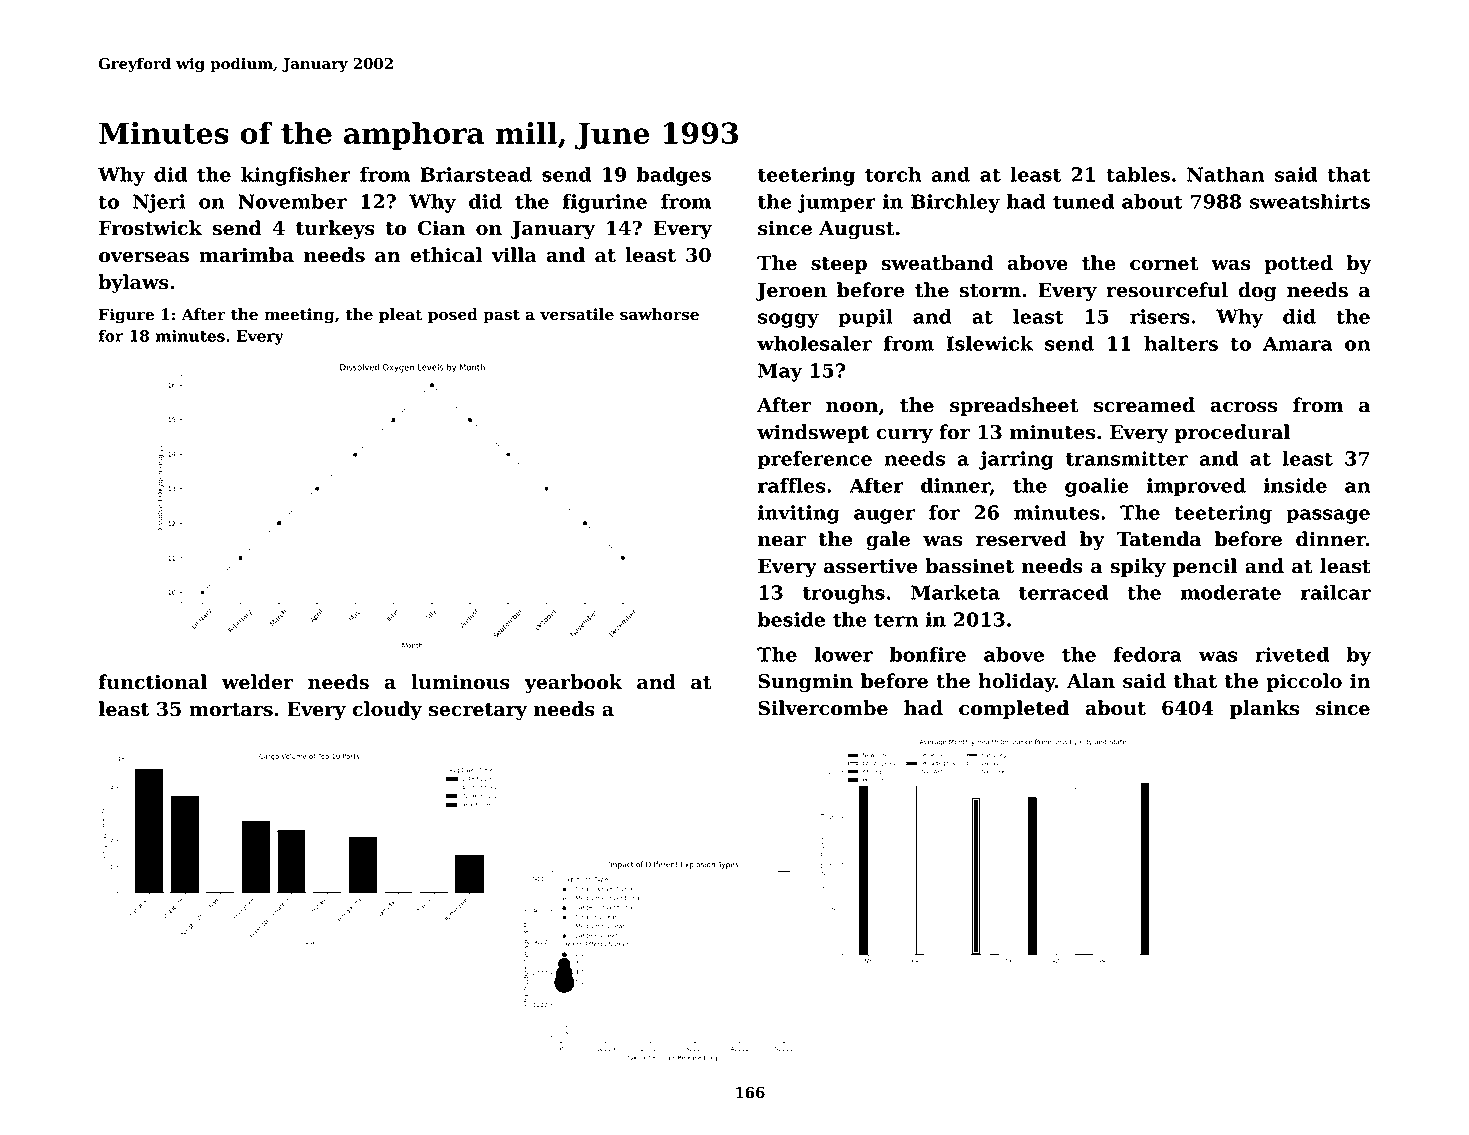 The image size is (1469, 1135). What do you see at coordinates (791, 619) in the document?
I see `beside` at bounding box center [791, 619].
